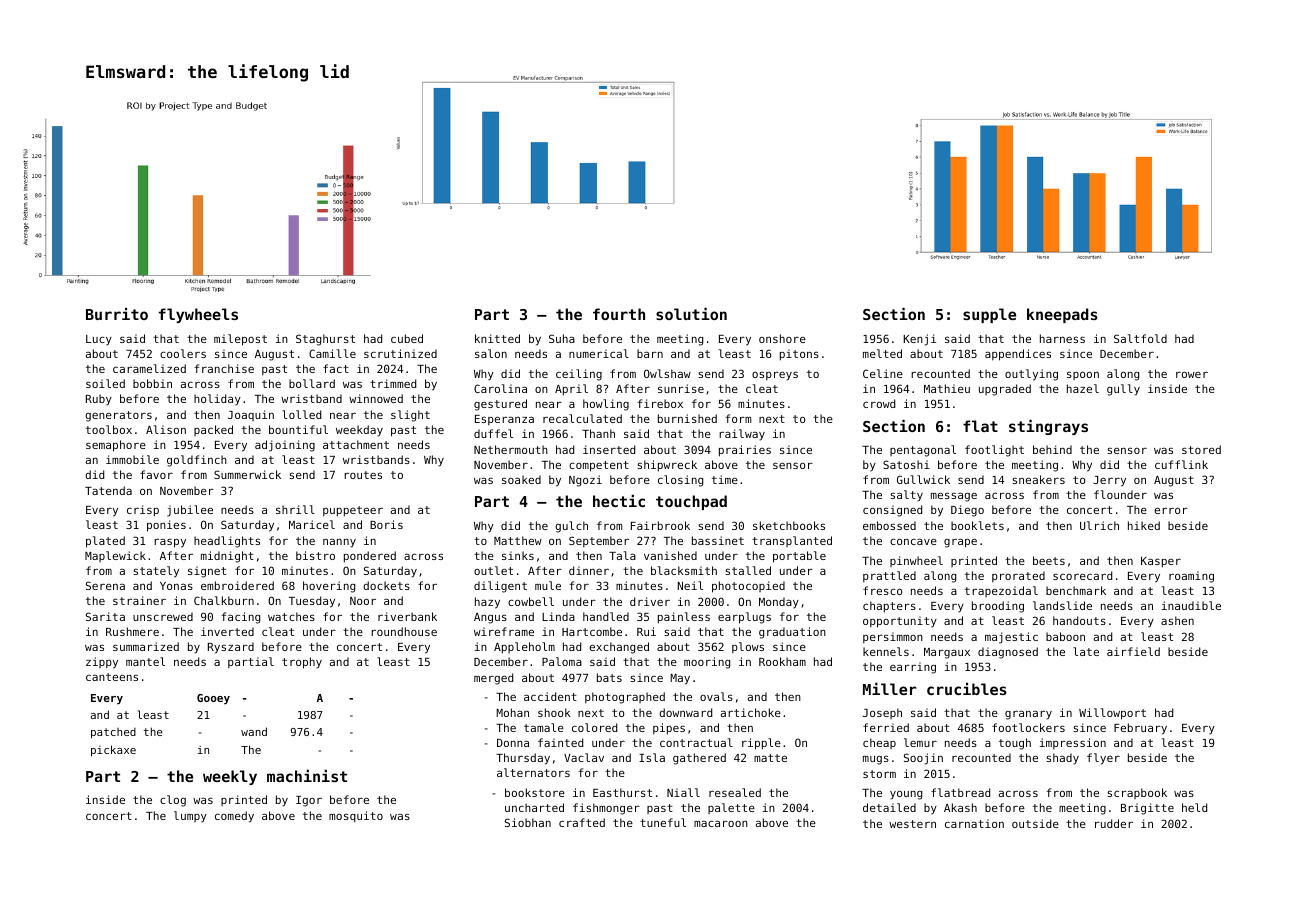 This screenshot has width=1308, height=924. Describe the element at coordinates (579, 375) in the screenshot. I see `ceiling` at that location.
